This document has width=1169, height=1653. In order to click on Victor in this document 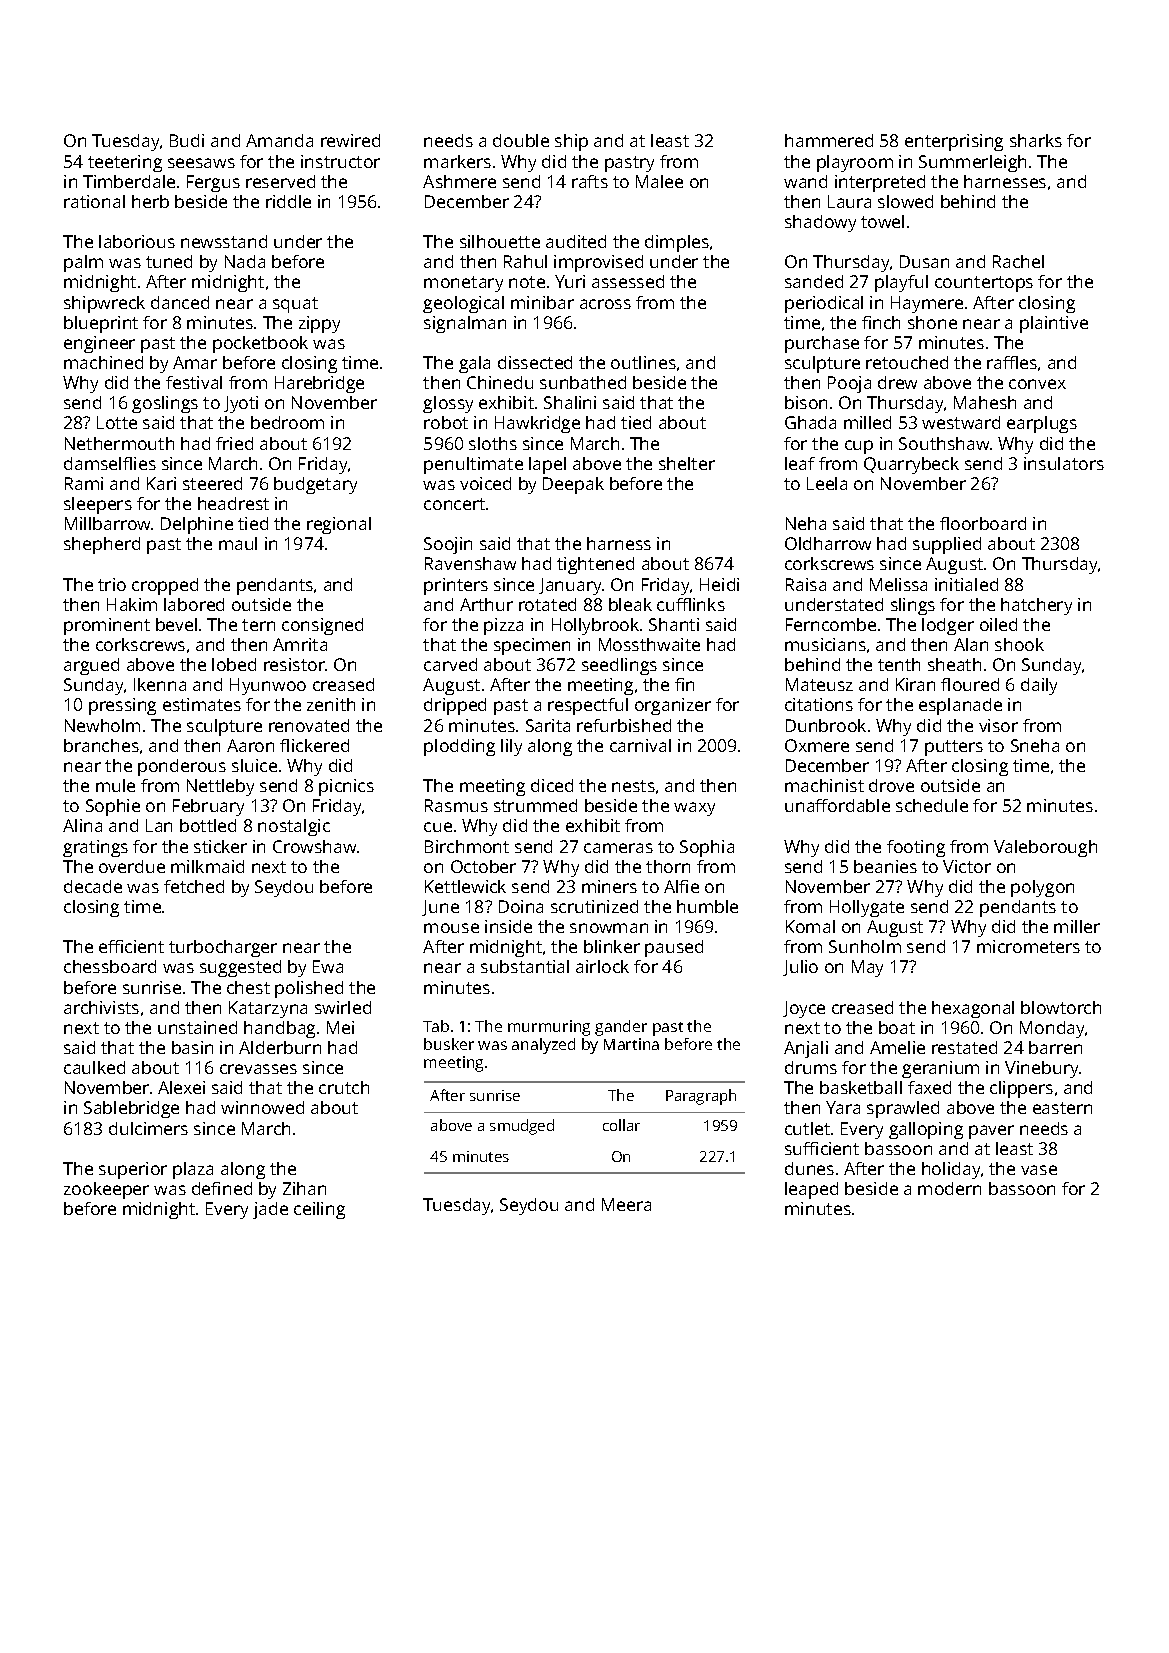, I will do `click(967, 866)`.
